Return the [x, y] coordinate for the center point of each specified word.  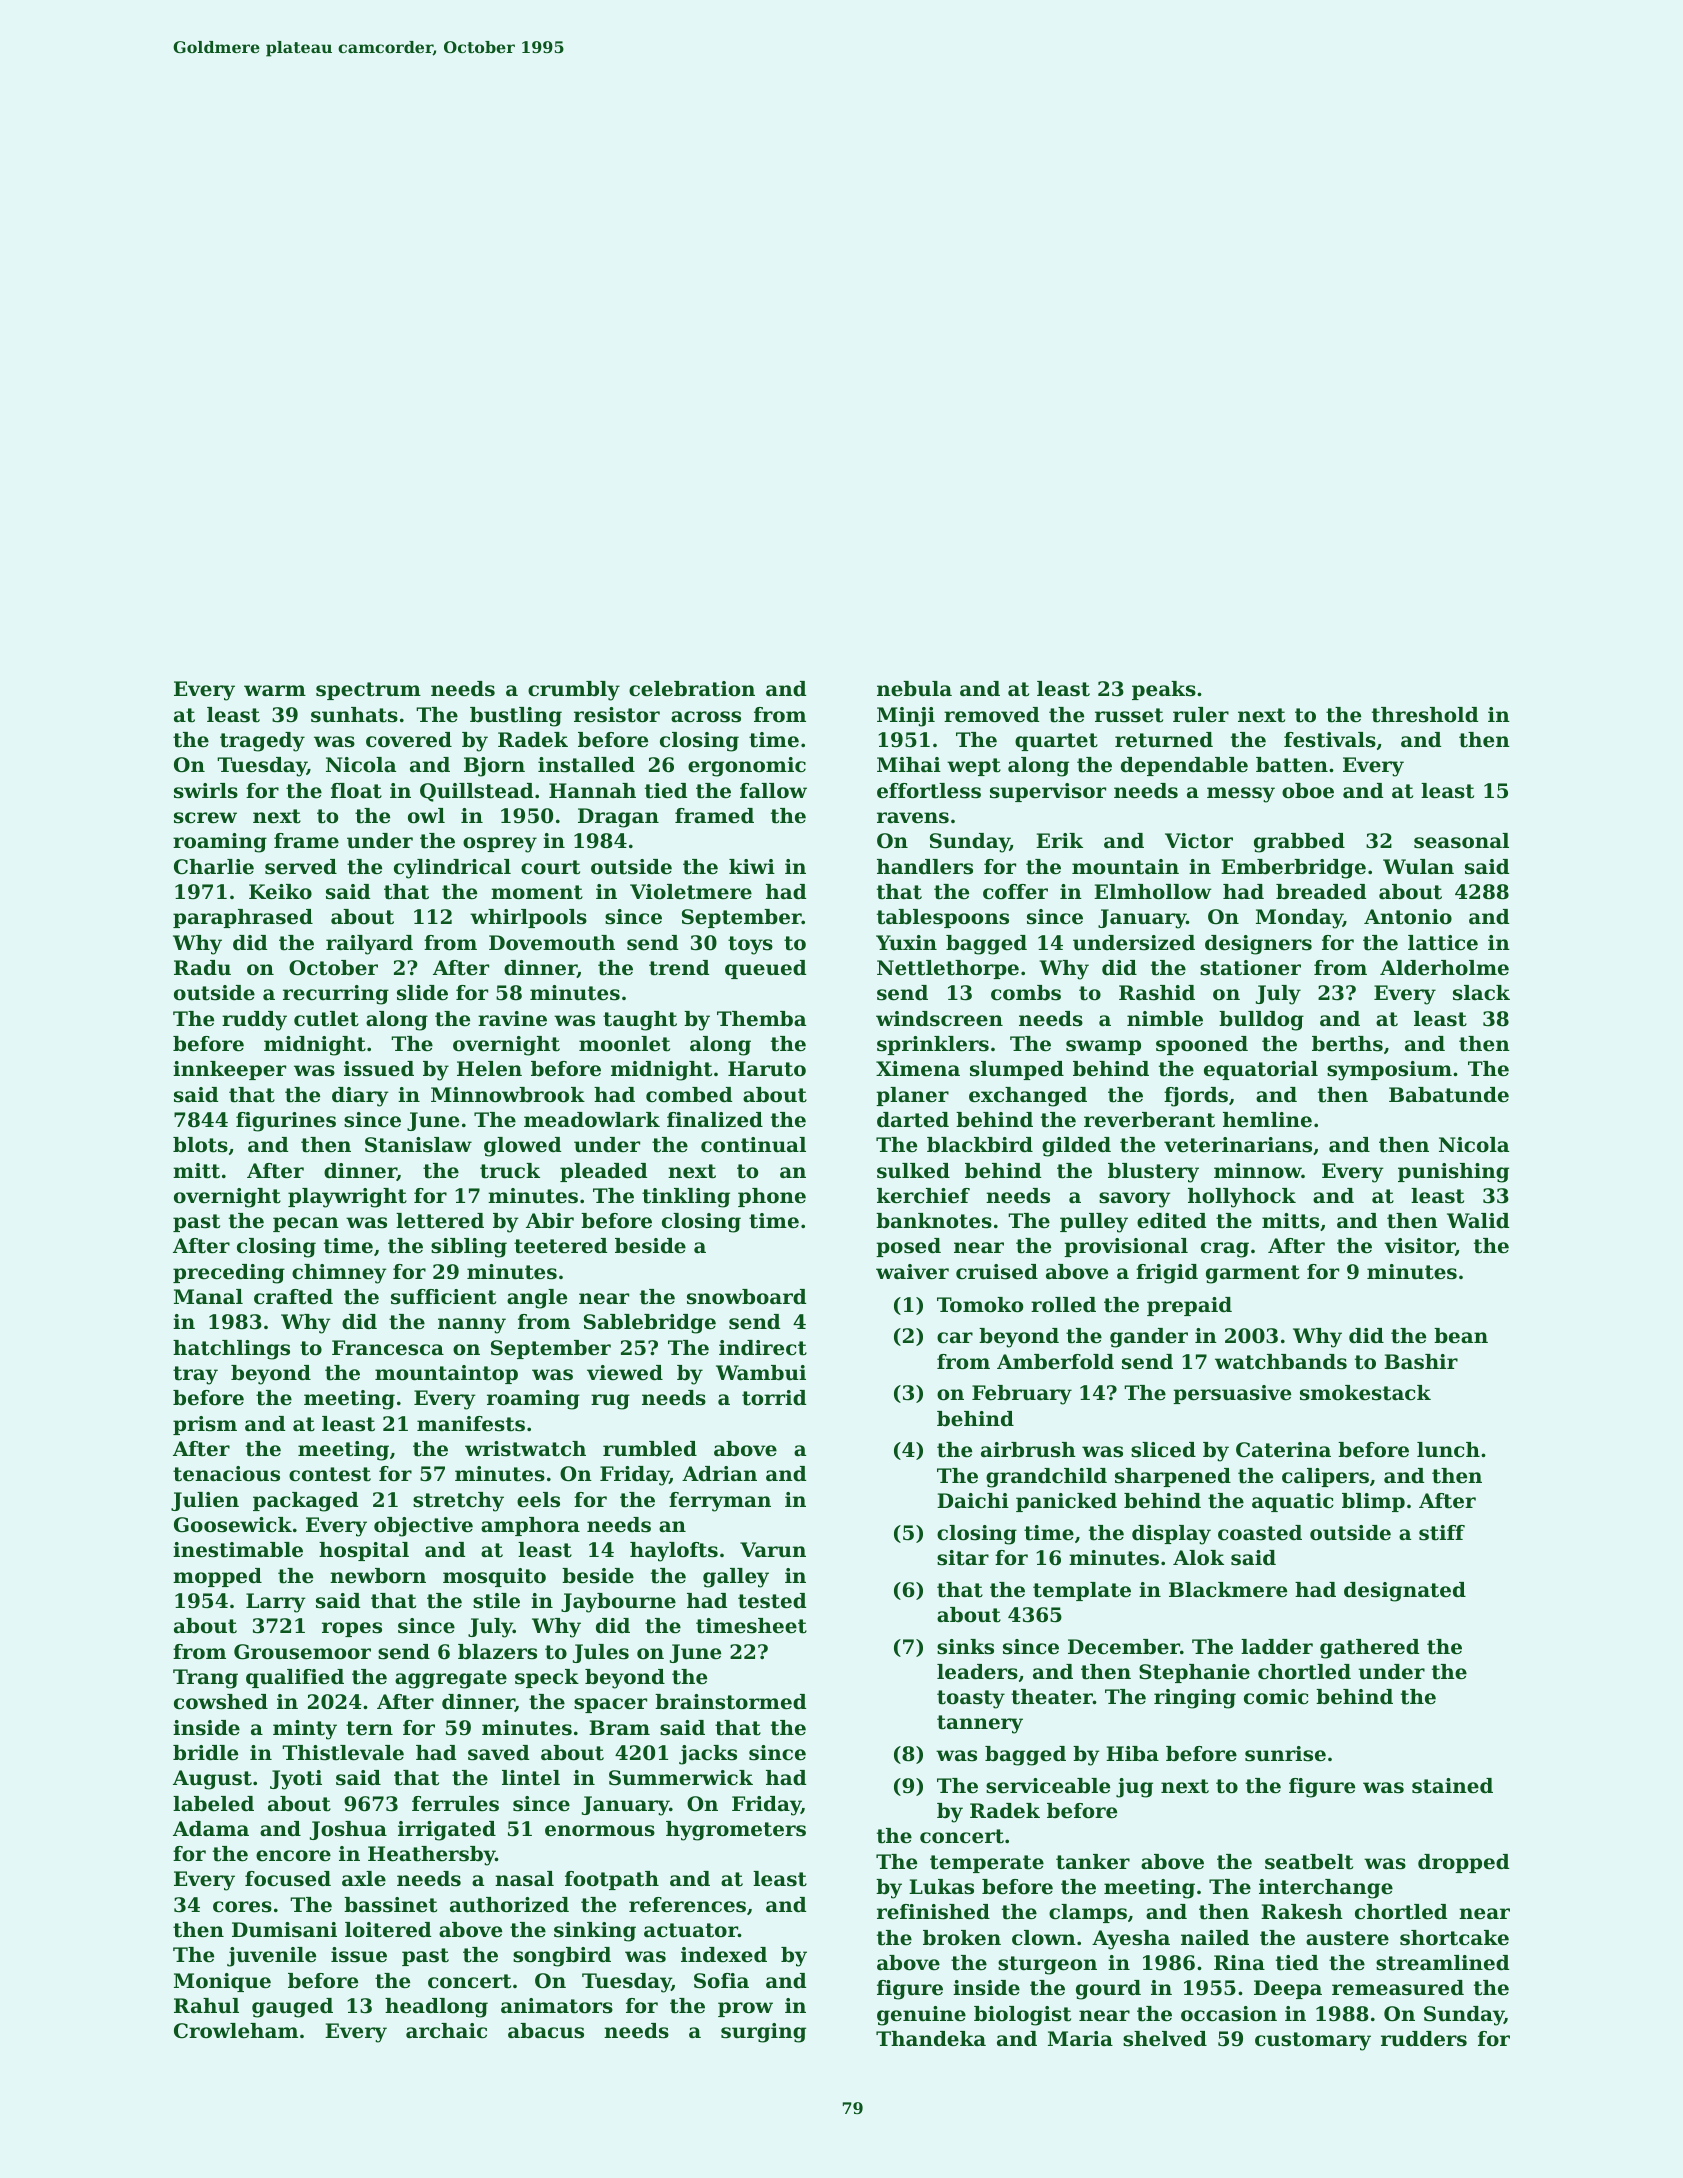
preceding [229, 1274]
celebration [692, 689]
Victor [1199, 841]
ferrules [455, 1804]
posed [908, 1247]
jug [1134, 1788]
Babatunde [1449, 1095]
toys [750, 945]
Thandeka [931, 2039]
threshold [1425, 715]
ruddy [254, 1021]
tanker [1093, 1862]
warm [275, 691]
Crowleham [236, 2031]
